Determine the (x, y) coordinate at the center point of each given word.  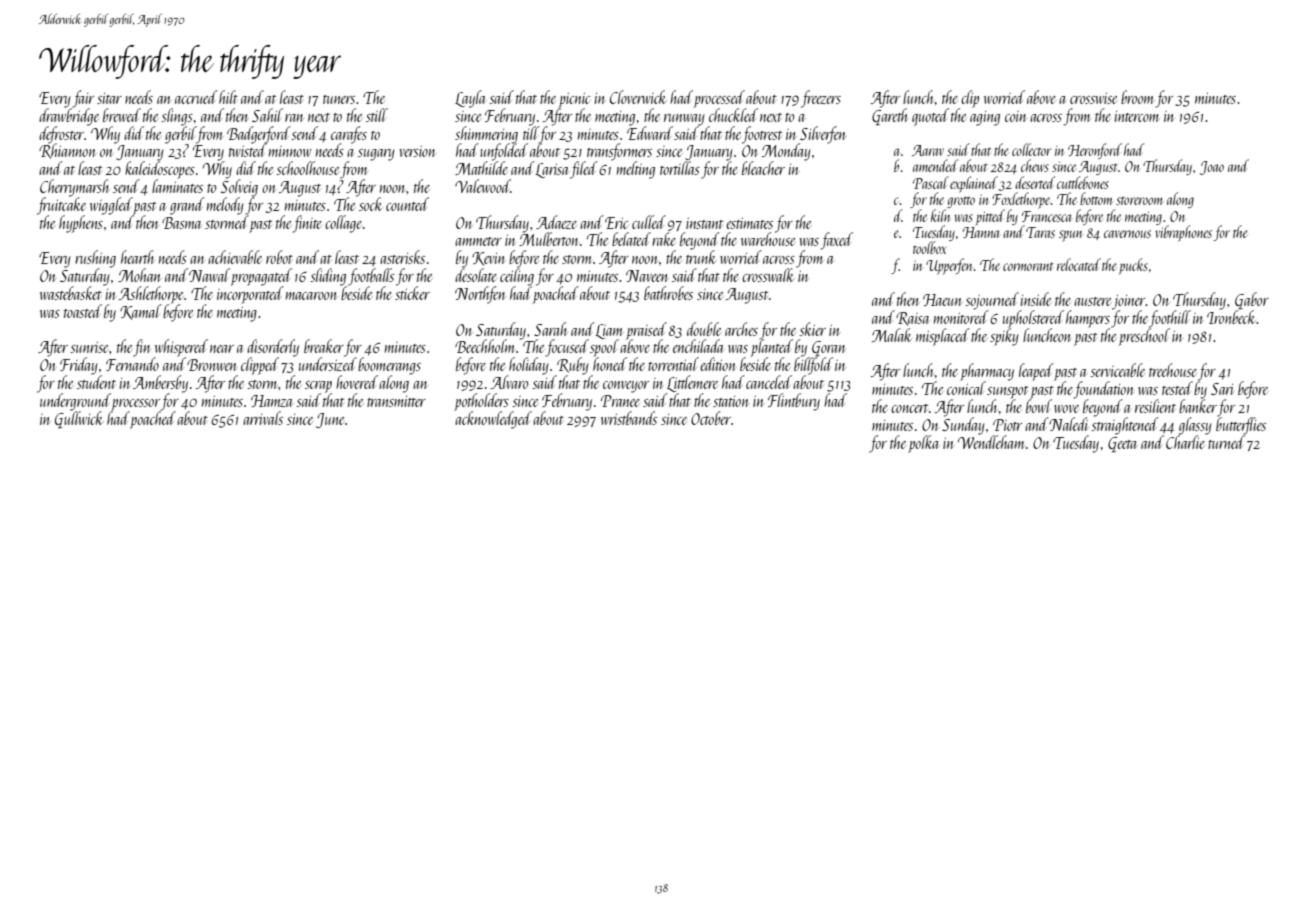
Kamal (141, 312)
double (704, 329)
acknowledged (493, 420)
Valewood (483, 186)
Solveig (239, 188)
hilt (228, 97)
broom (1137, 97)
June (330, 420)
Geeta (1122, 444)
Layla (470, 99)
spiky (1004, 337)
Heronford (1095, 151)
